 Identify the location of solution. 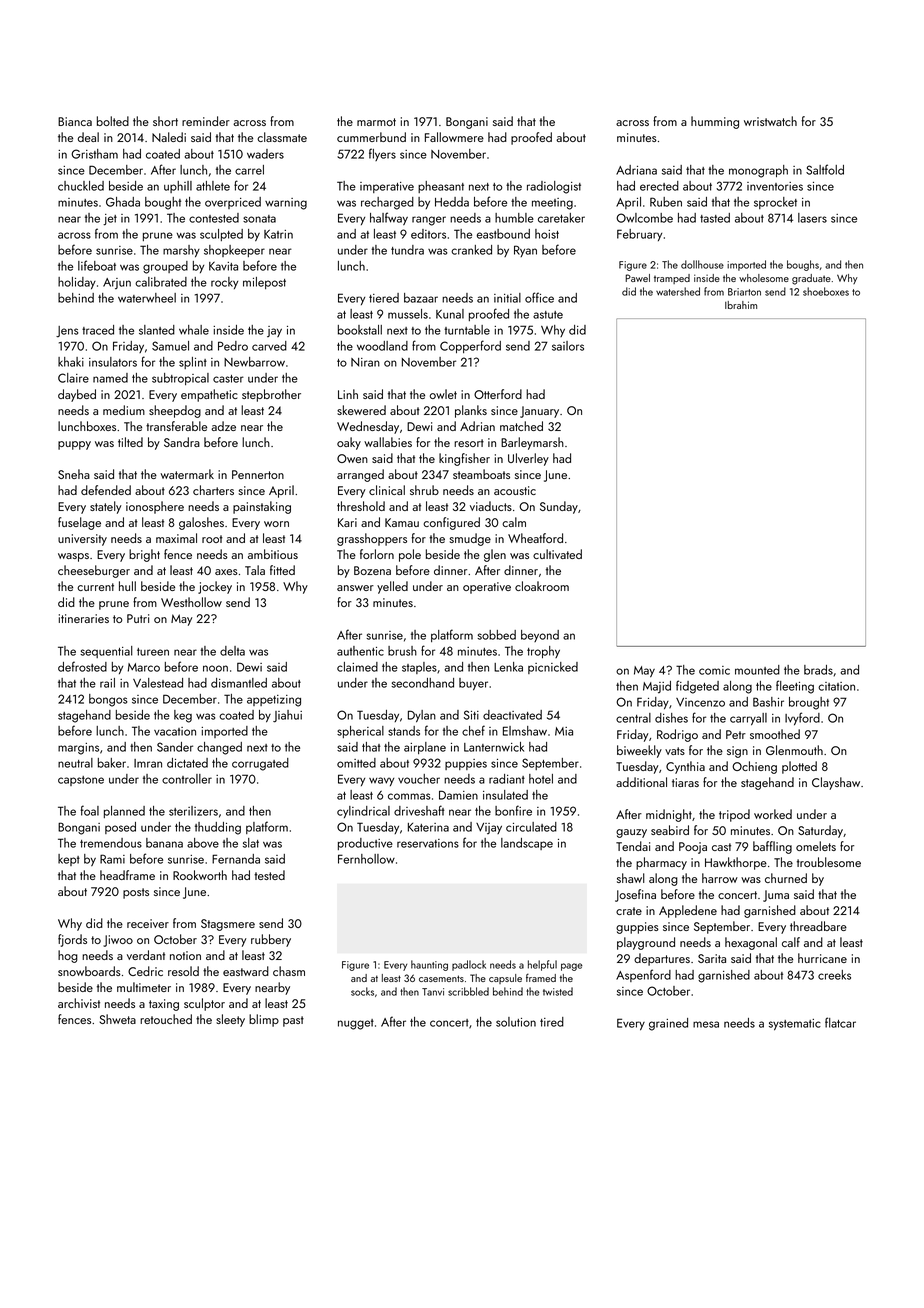
(516, 1022).
